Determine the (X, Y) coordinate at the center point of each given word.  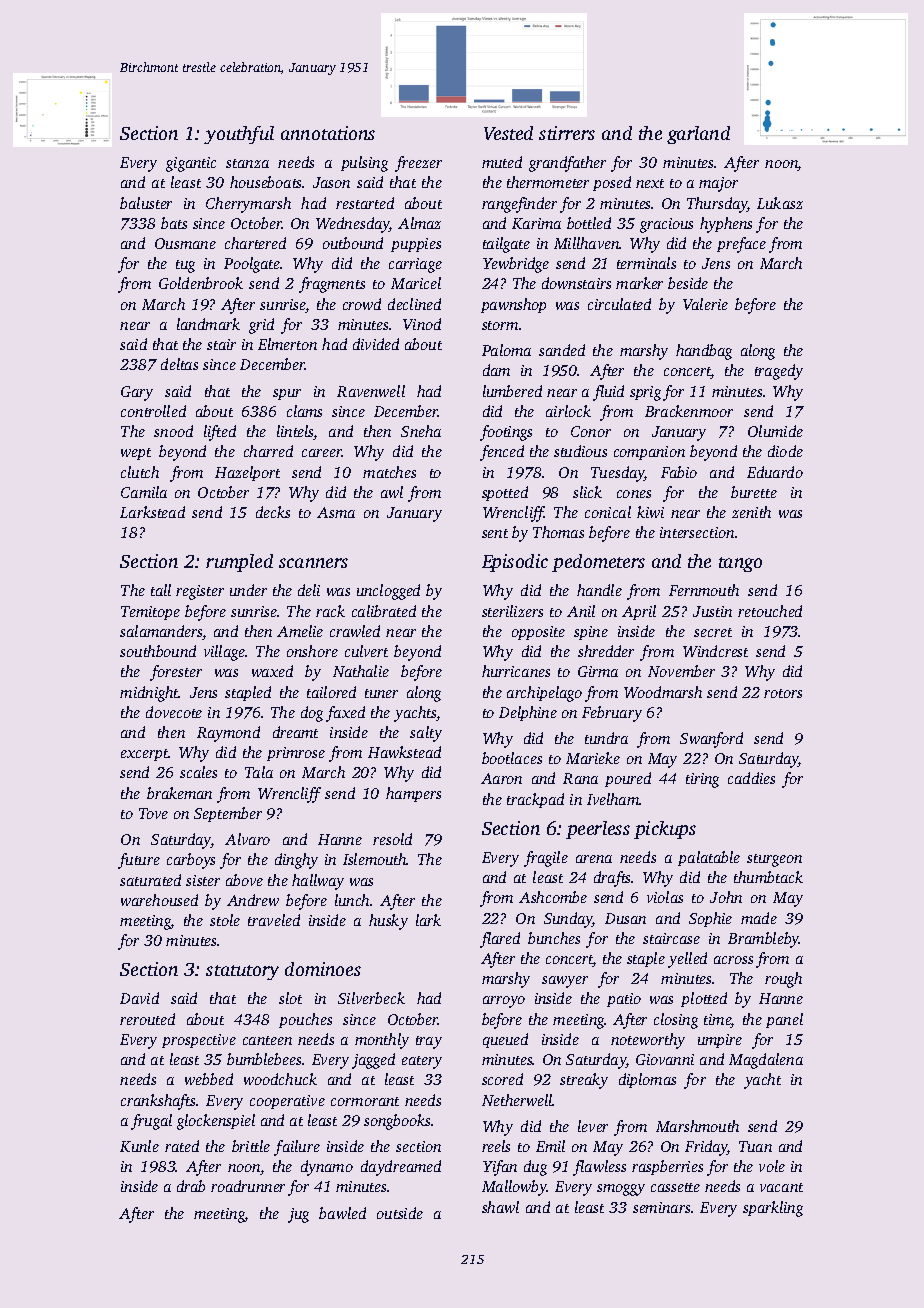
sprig (645, 393)
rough (783, 980)
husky (388, 922)
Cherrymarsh (248, 205)
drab (191, 1186)
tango (740, 564)
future (139, 861)
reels (496, 1146)
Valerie (705, 304)
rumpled (239, 563)
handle (599, 590)
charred (268, 451)
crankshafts (159, 1102)
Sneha (421, 431)
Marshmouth (697, 1126)
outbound (353, 243)
